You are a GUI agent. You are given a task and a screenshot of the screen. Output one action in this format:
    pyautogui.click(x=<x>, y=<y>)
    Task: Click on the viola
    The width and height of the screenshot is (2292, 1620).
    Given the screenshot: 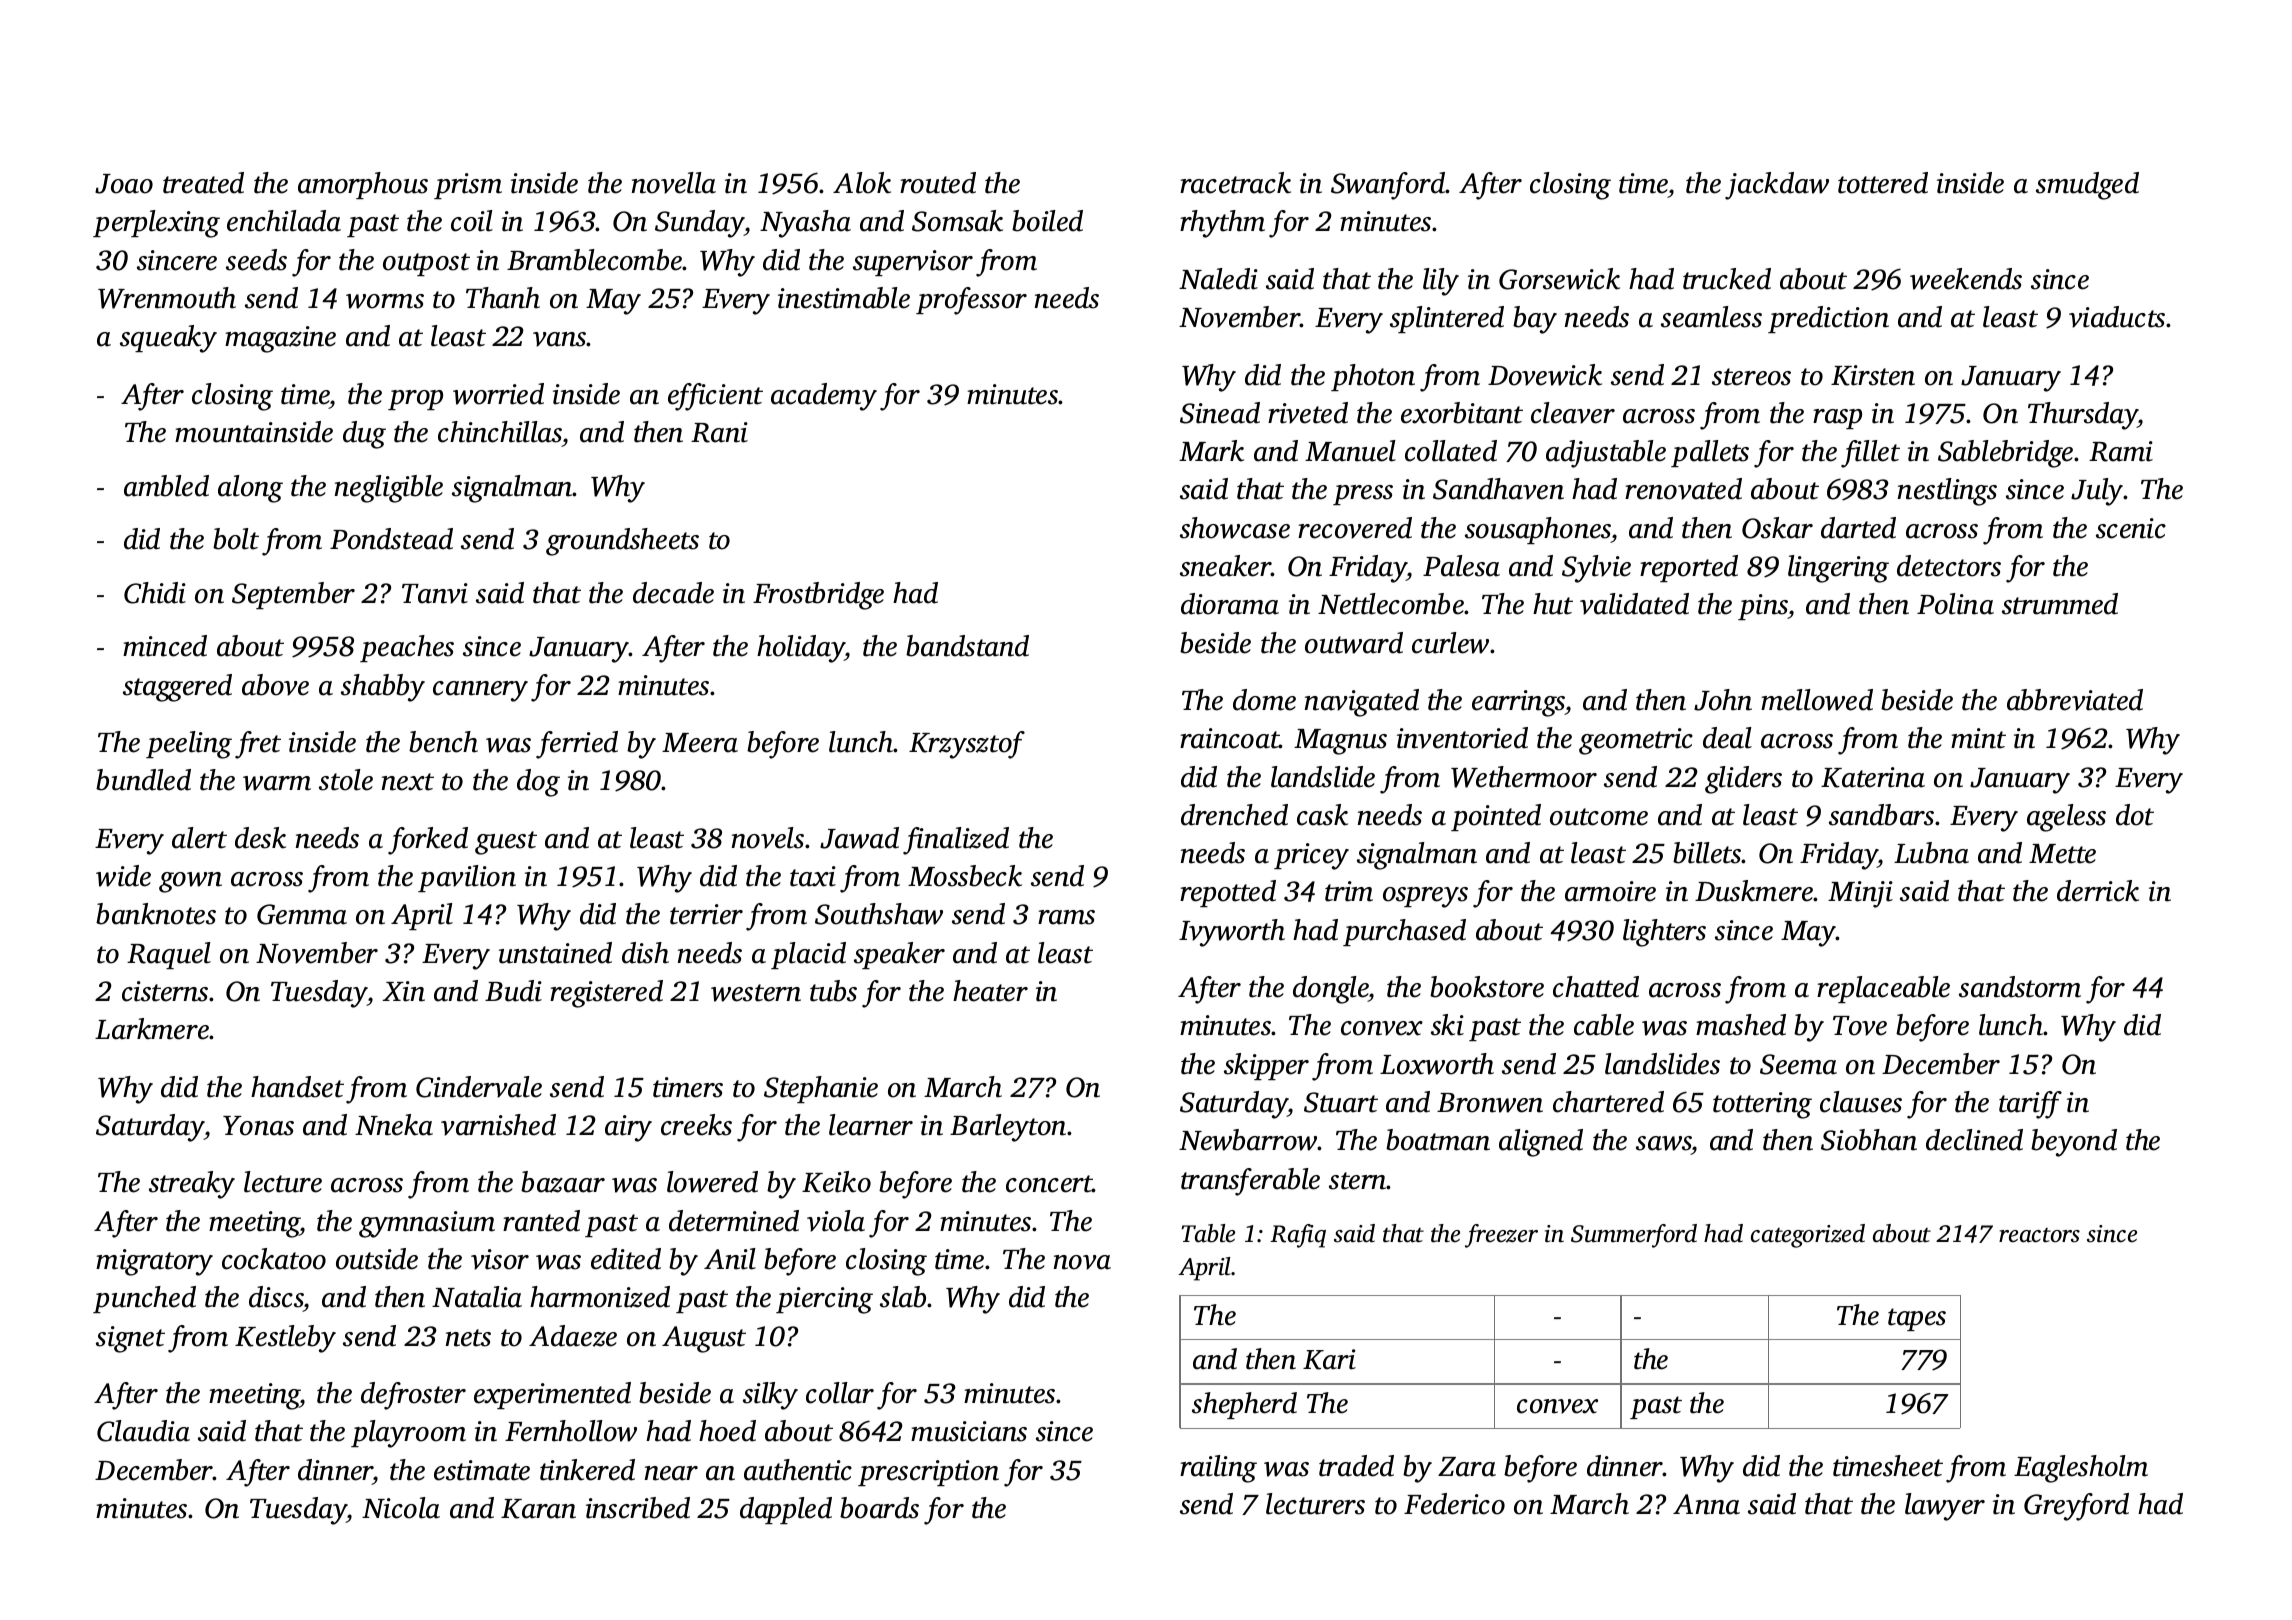 What is the action you would take?
    pyautogui.click(x=836, y=1221)
